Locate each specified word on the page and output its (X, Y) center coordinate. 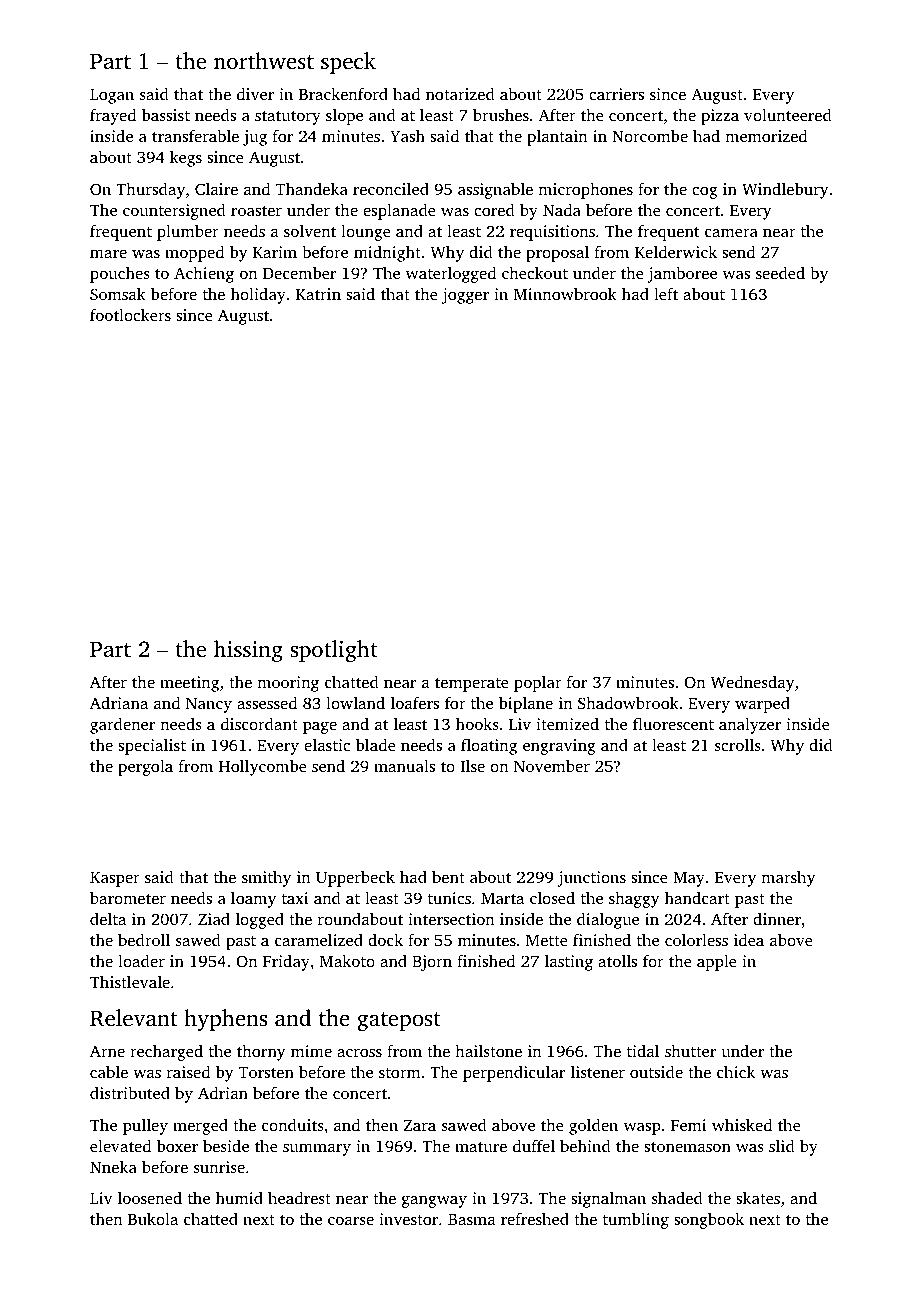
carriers (616, 94)
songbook (709, 1220)
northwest (264, 61)
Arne (107, 1051)
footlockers (130, 314)
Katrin (318, 294)
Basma (472, 1219)
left (666, 293)
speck (348, 63)
